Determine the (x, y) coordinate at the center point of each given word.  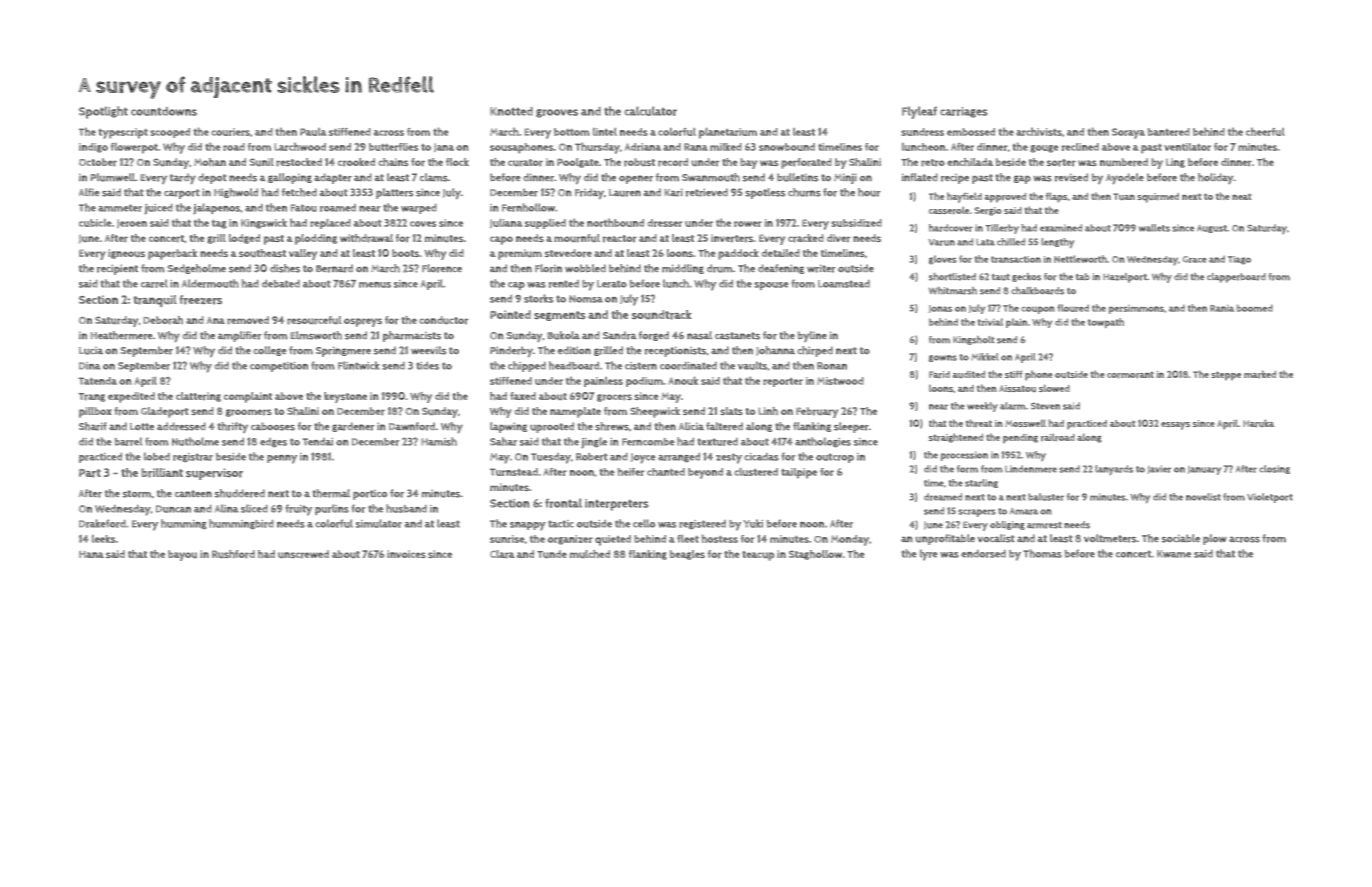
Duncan (173, 509)
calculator (650, 111)
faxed (523, 396)
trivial (990, 322)
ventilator (1187, 147)
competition (279, 367)
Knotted (511, 111)
